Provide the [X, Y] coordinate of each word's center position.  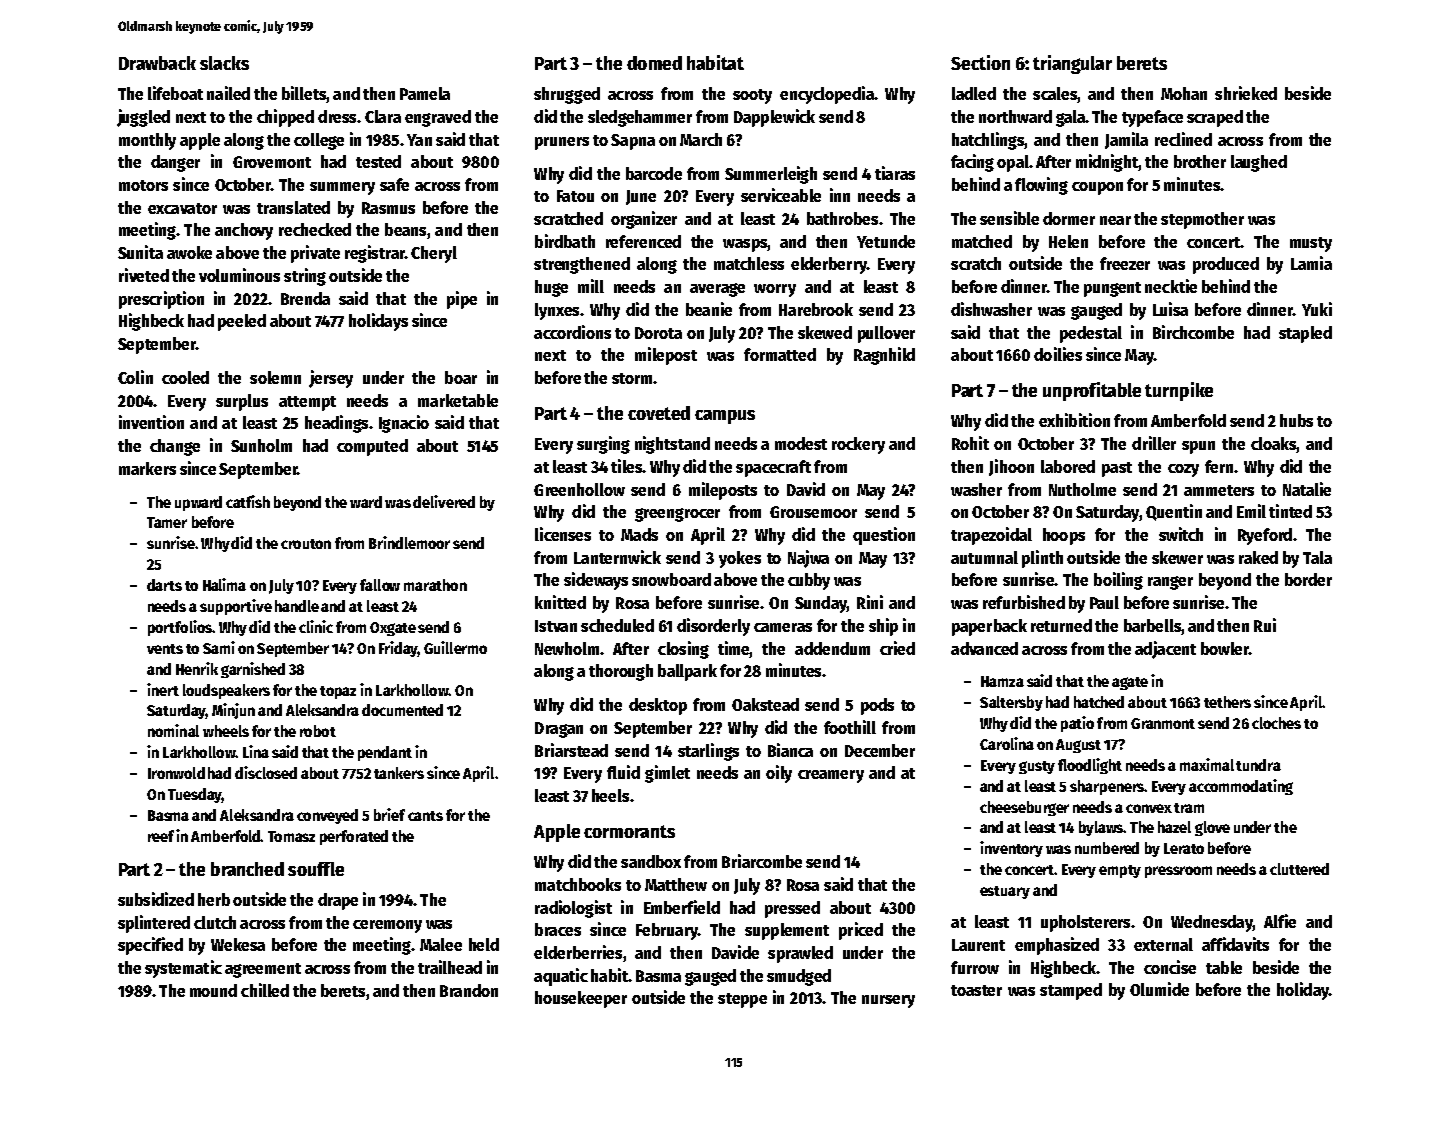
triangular [1072, 64]
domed [654, 63]
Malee [441, 944]
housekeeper [581, 999]
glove [1212, 828]
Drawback [157, 63]
